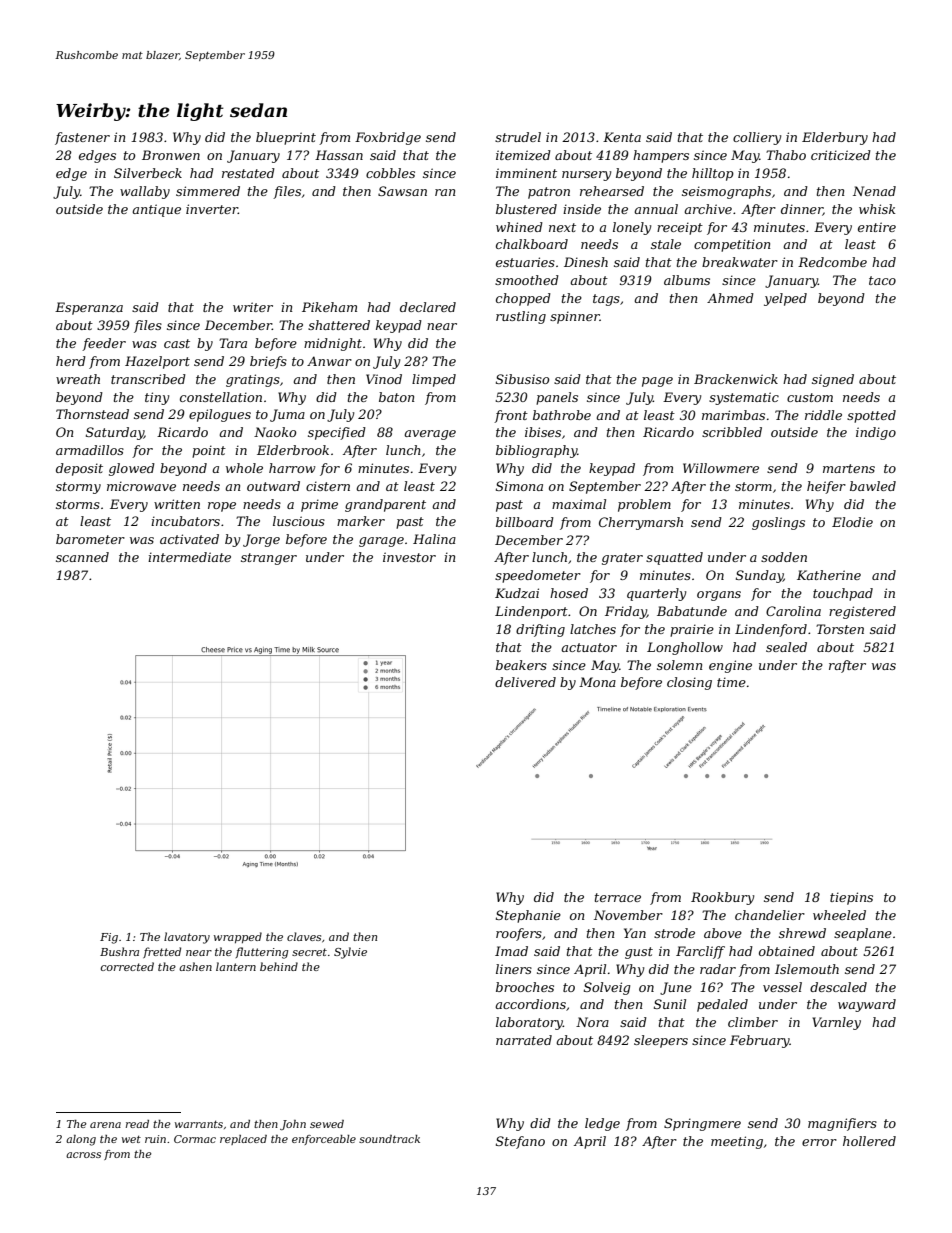  I want to click on Juma, so click(287, 415).
